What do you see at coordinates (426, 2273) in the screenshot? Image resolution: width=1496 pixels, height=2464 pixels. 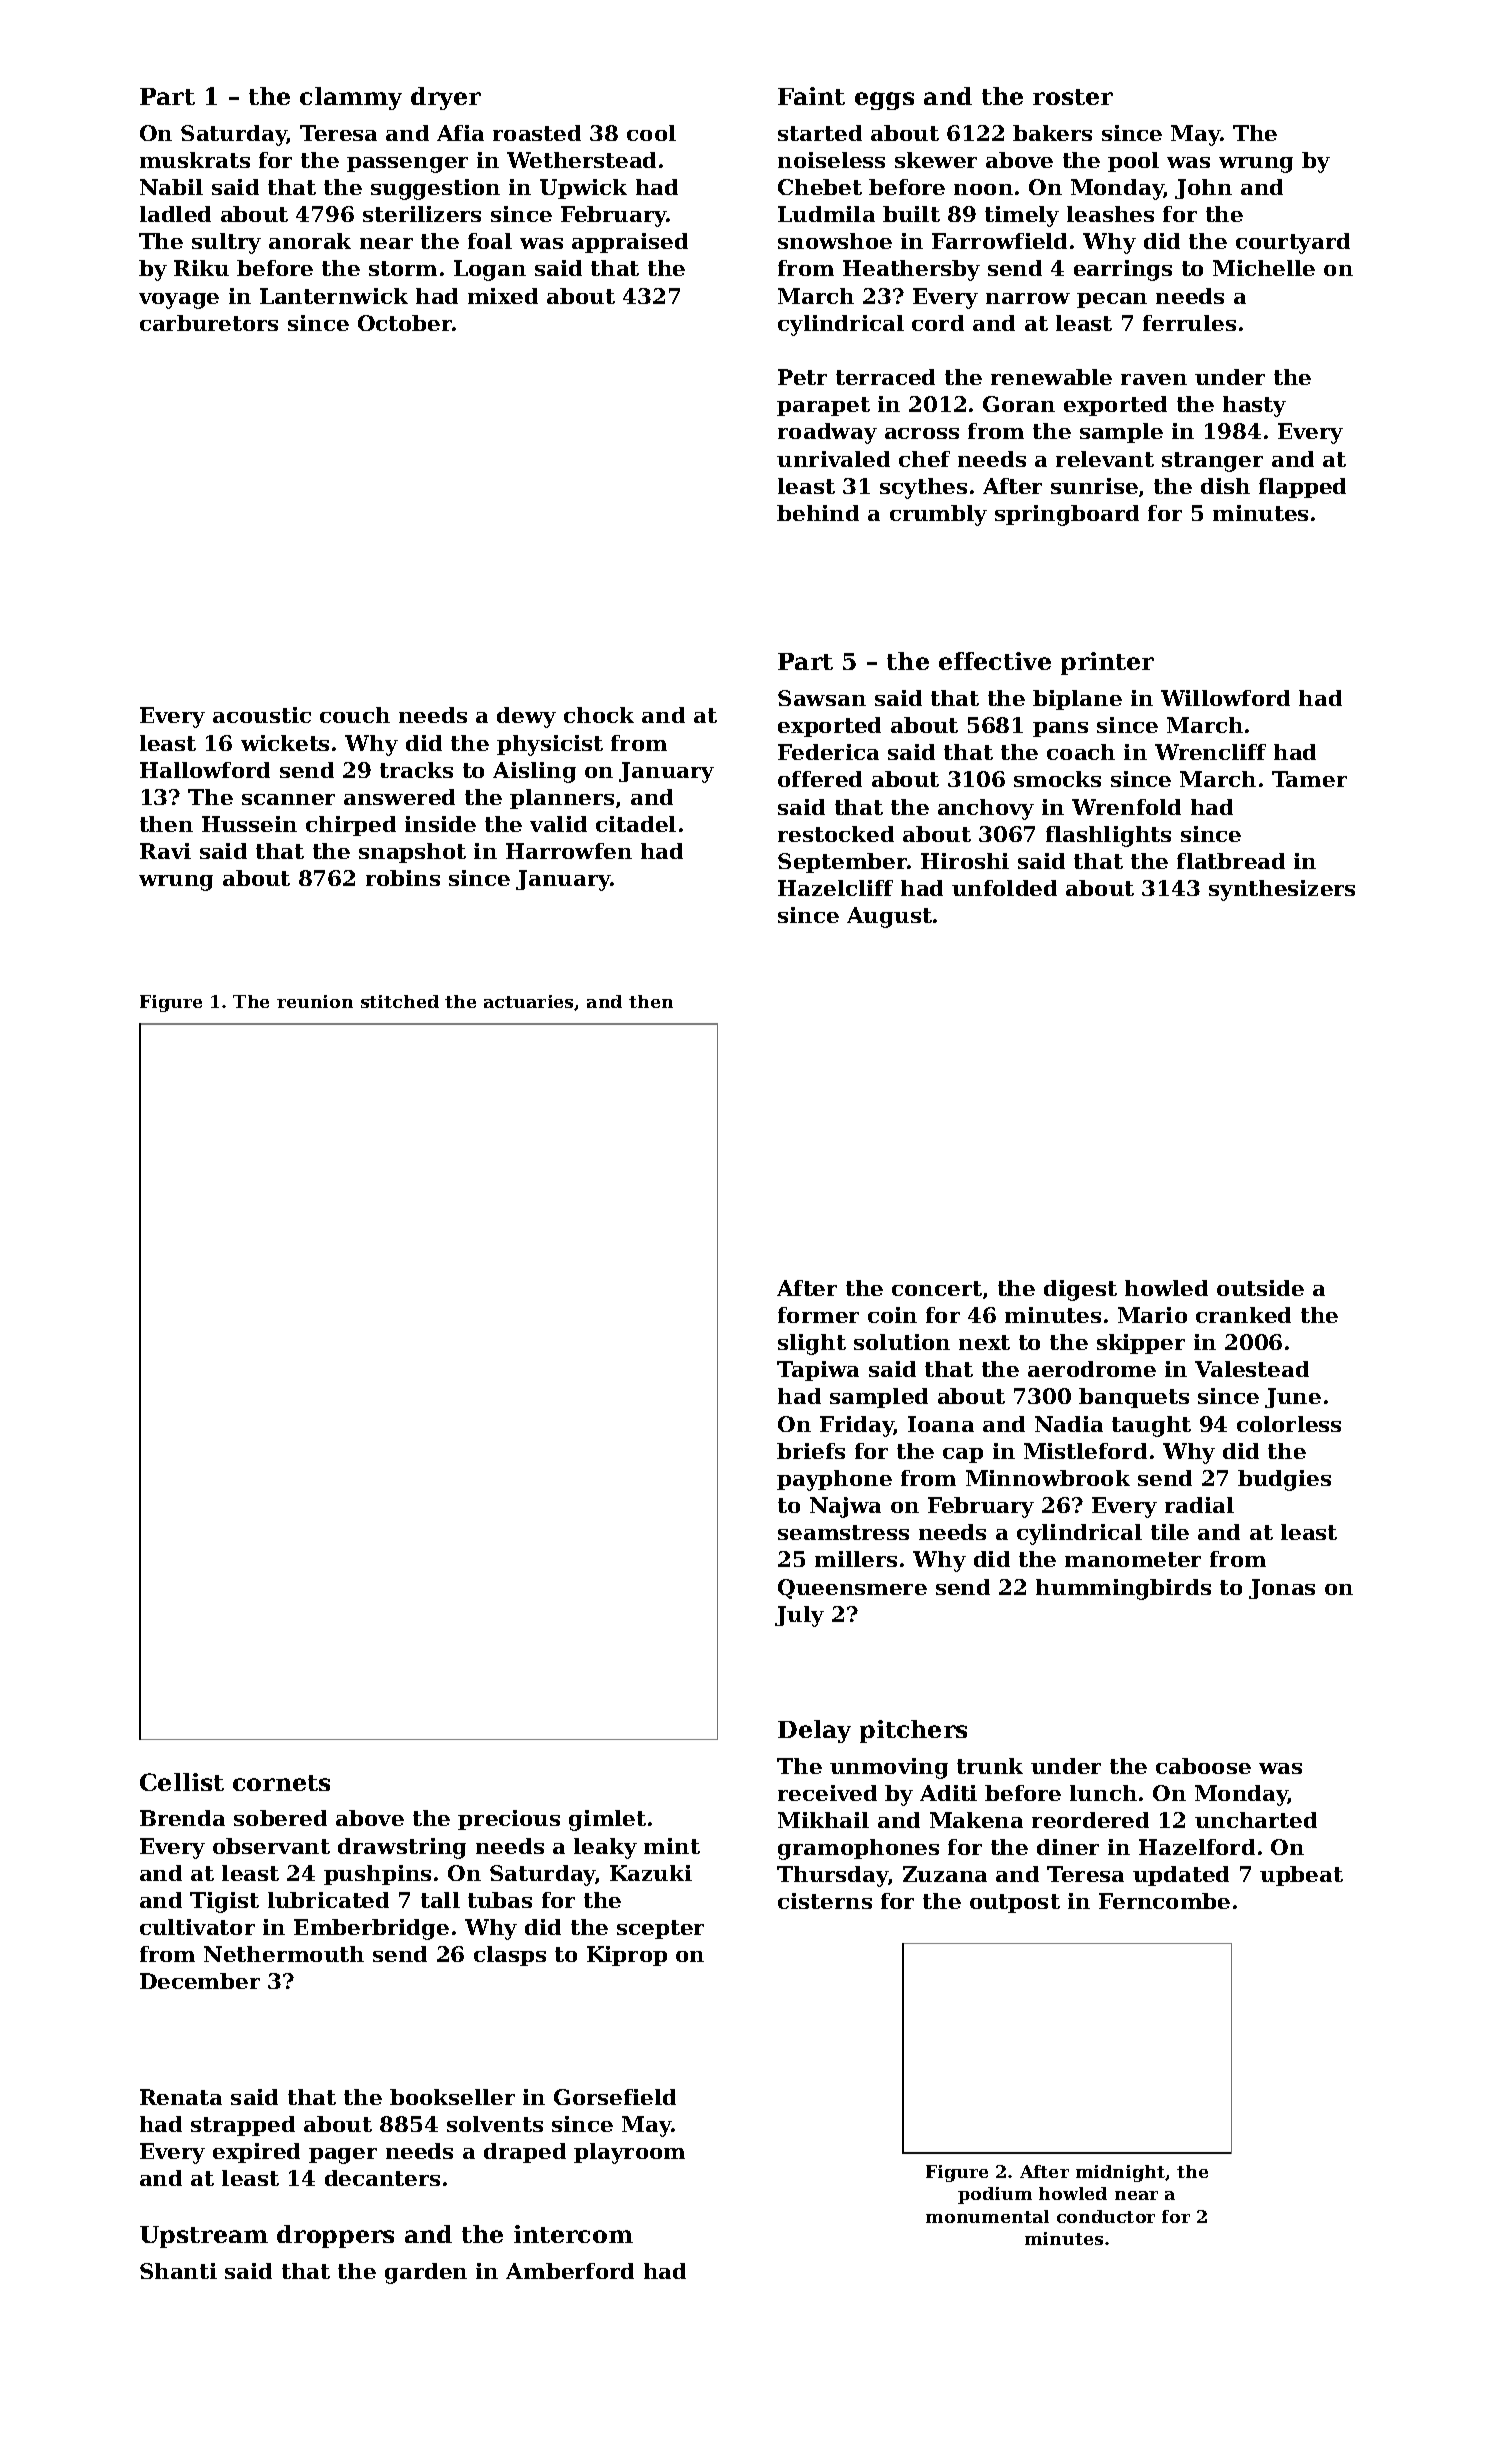 I see `garden` at bounding box center [426, 2273].
